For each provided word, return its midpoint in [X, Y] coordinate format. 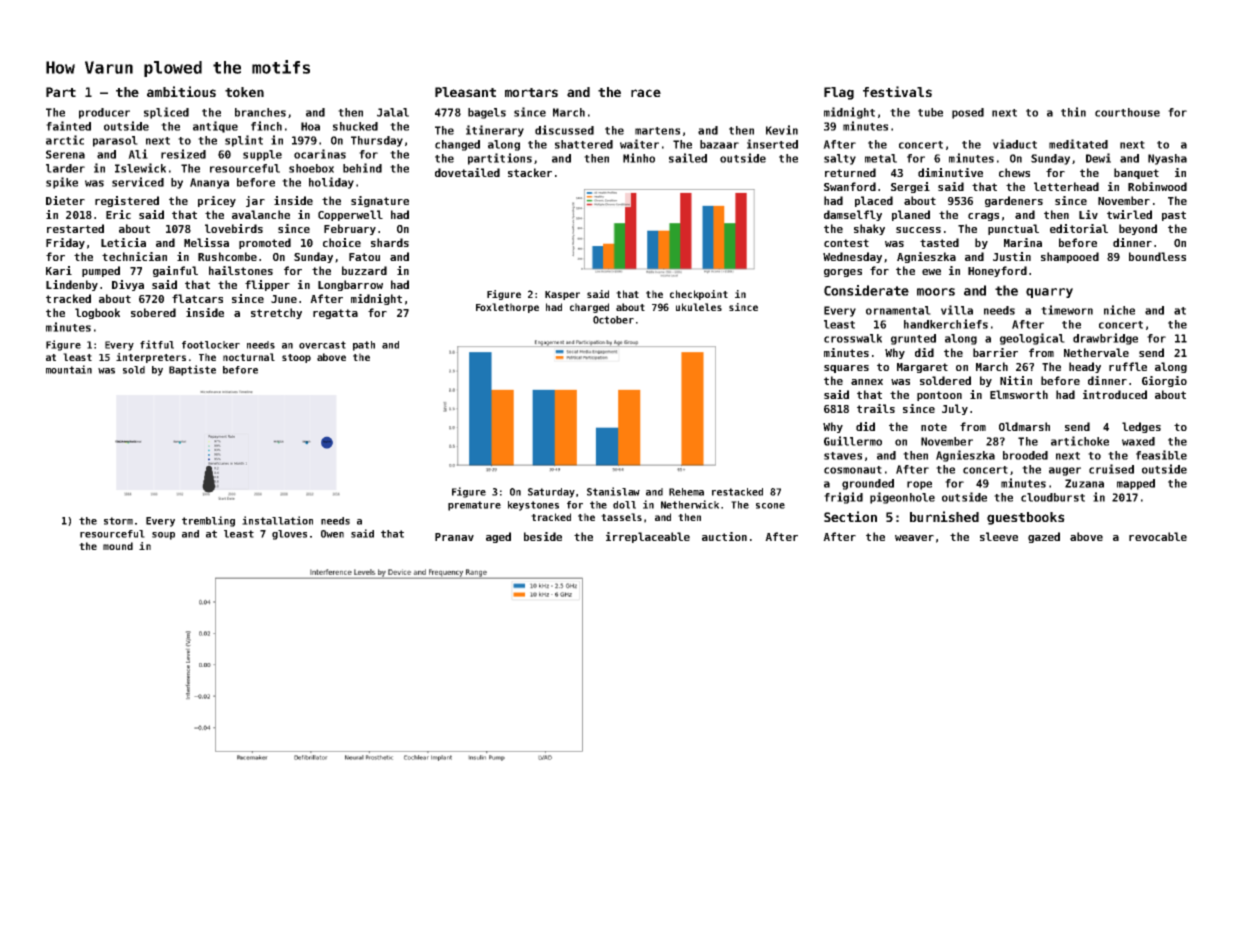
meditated [1078, 144]
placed [874, 201]
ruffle [1128, 366]
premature [474, 506]
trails [876, 408]
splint [244, 141]
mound [118, 546]
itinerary [495, 131]
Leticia [123, 242]
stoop [296, 358]
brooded [1025, 455]
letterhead [1066, 186]
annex [867, 382]
